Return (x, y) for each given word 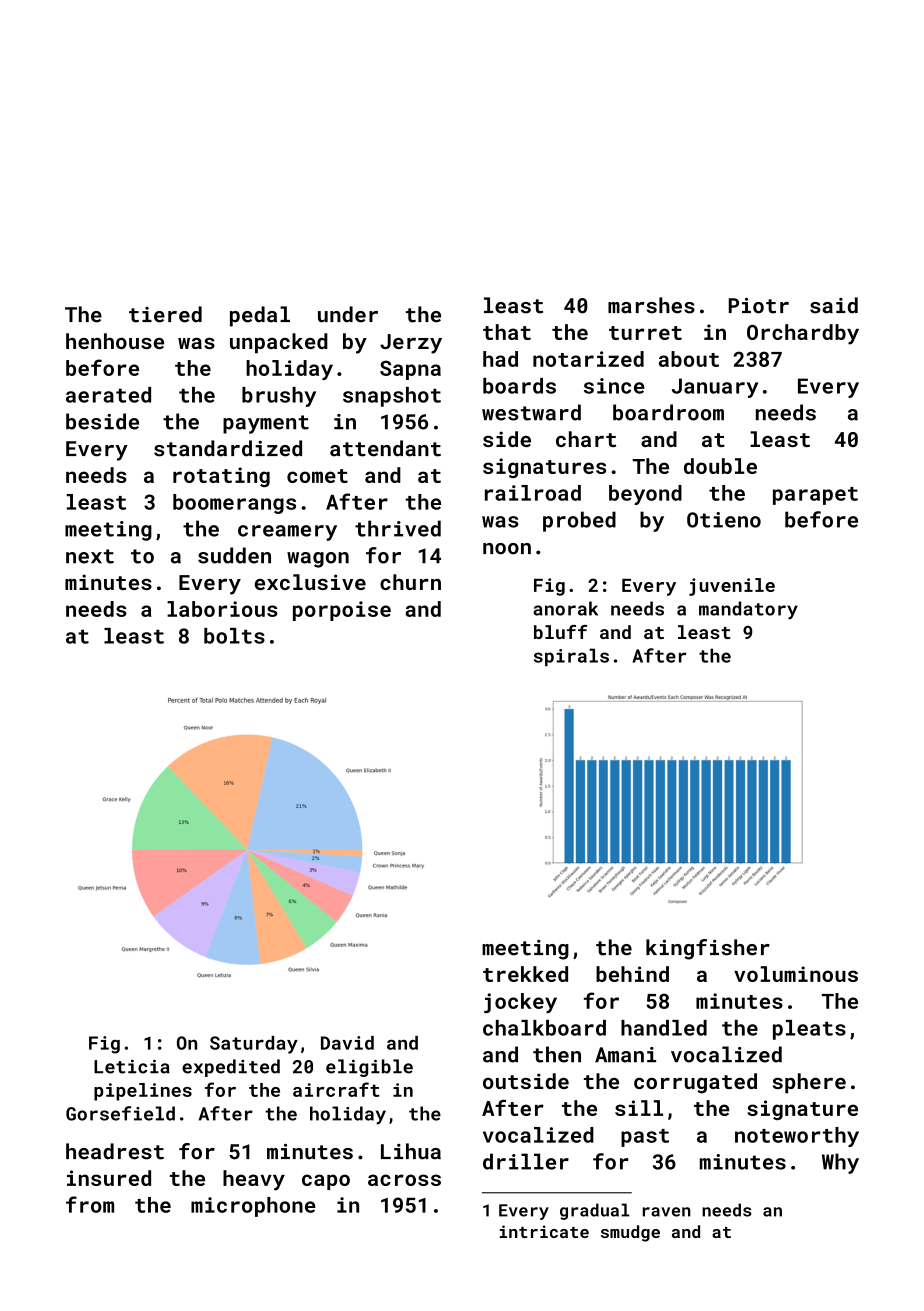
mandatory (748, 610)
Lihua (411, 1151)
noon (507, 549)
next (90, 556)
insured (109, 1178)
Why (840, 1163)
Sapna (410, 370)
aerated (108, 395)
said (834, 305)
